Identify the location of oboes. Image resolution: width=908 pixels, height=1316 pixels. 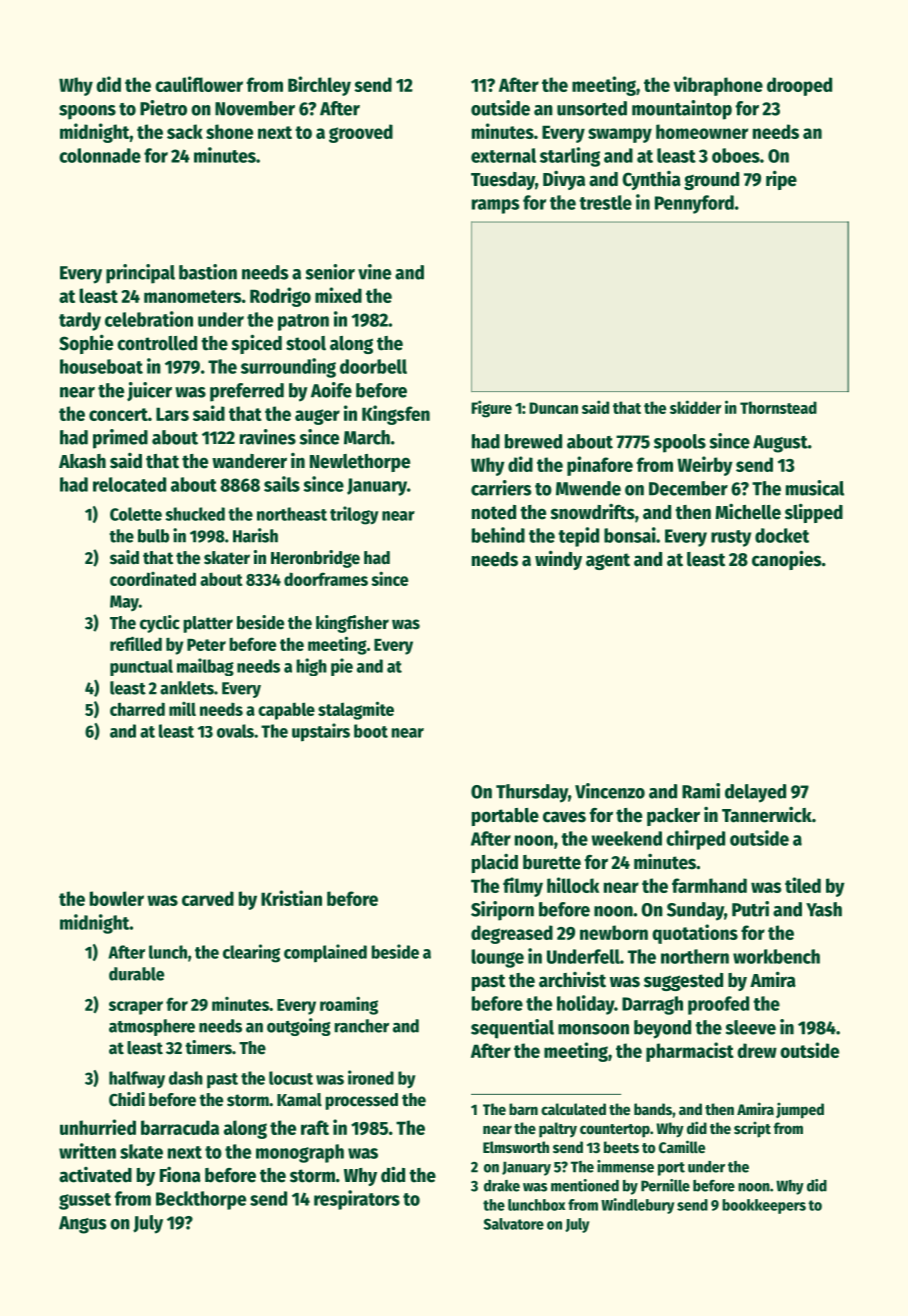
(736, 155).
